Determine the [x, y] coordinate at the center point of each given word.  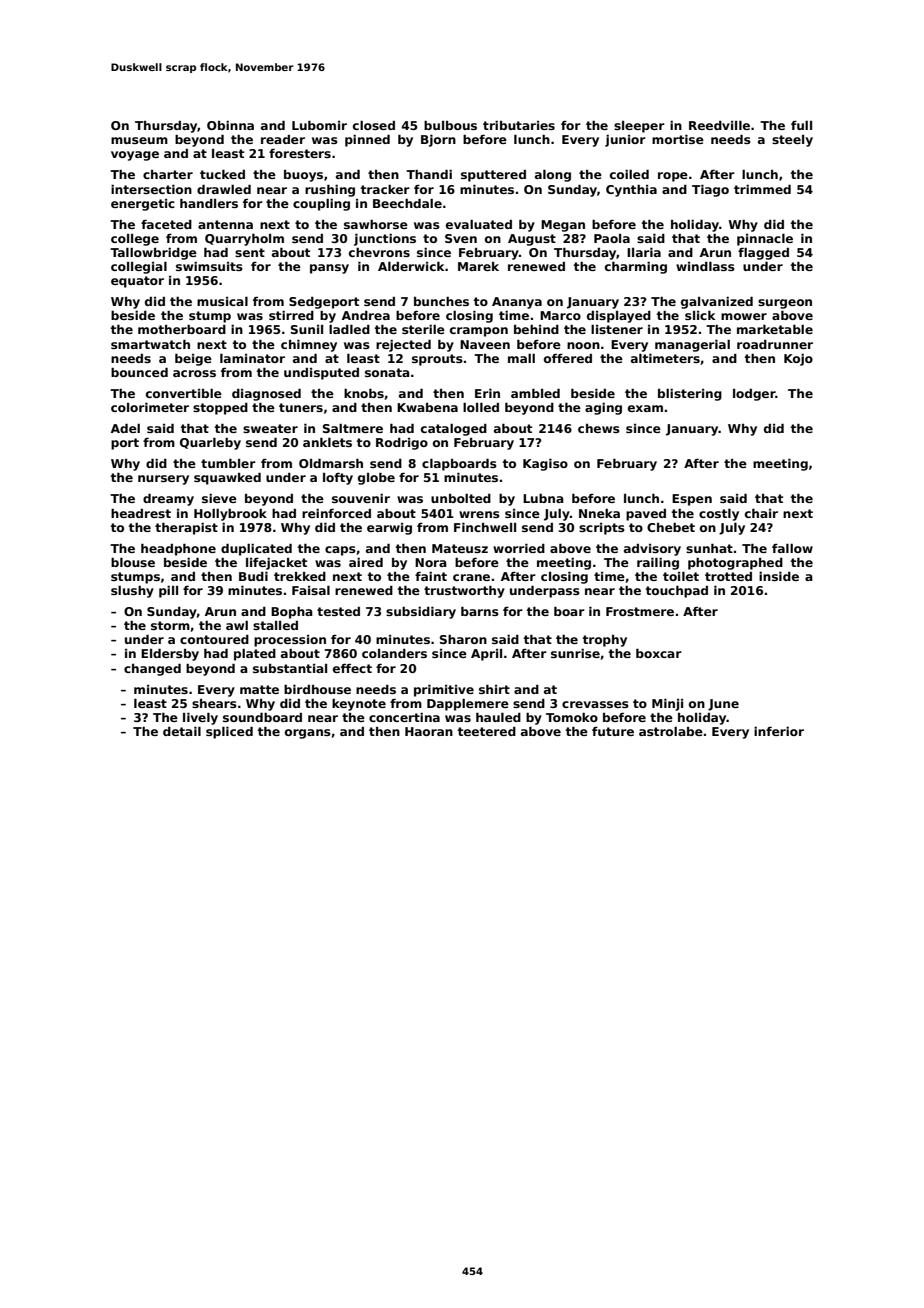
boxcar [659, 653]
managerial [692, 346]
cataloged [454, 430]
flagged [763, 254]
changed [152, 670]
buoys [303, 176]
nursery [163, 480]
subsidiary [421, 613]
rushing [330, 191]
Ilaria [644, 252]
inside [779, 576]
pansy [329, 269]
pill [168, 592]
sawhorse [376, 224]
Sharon [463, 639]
